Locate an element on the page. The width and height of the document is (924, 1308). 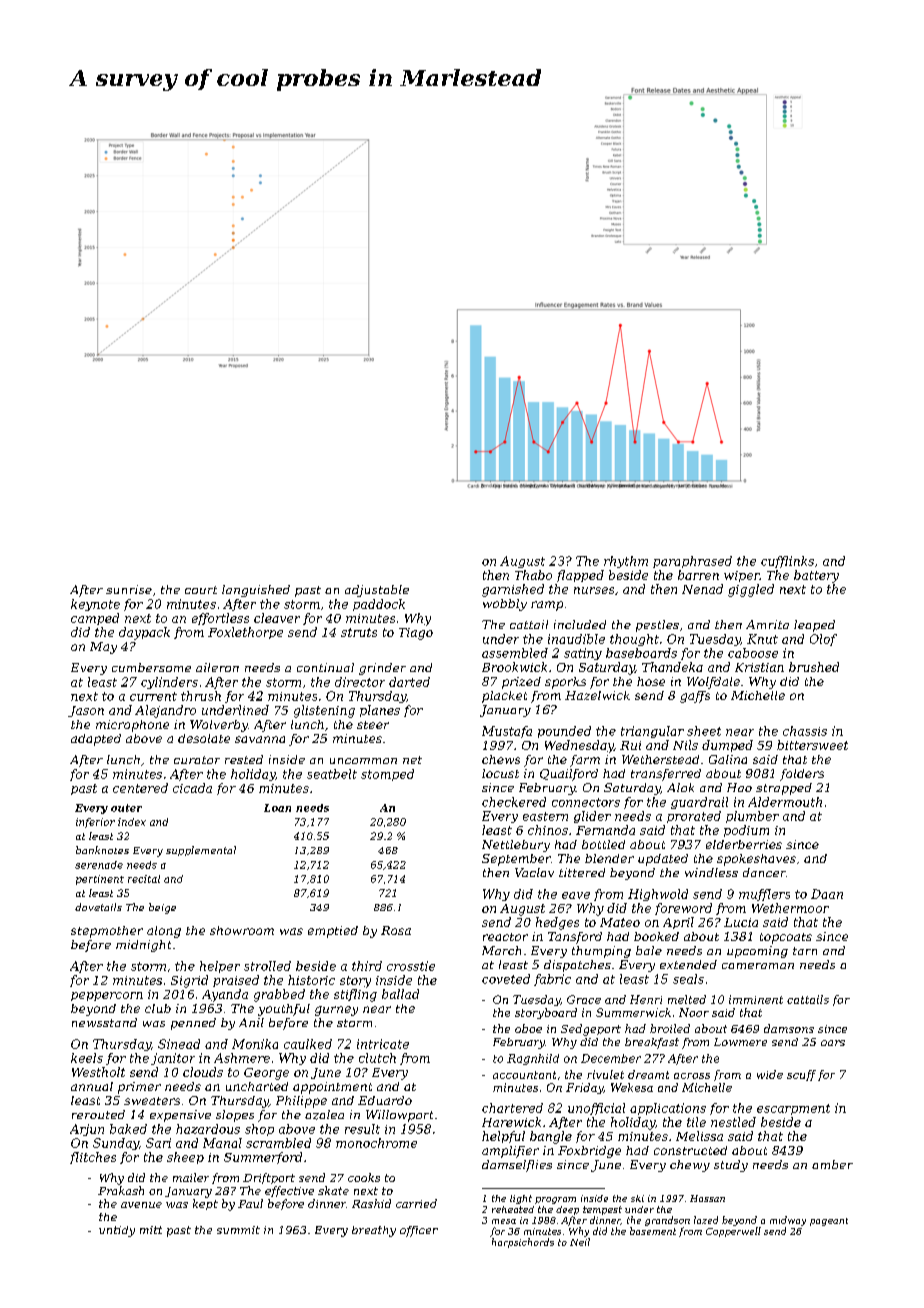
dovetails is located at coordinates (98, 907).
